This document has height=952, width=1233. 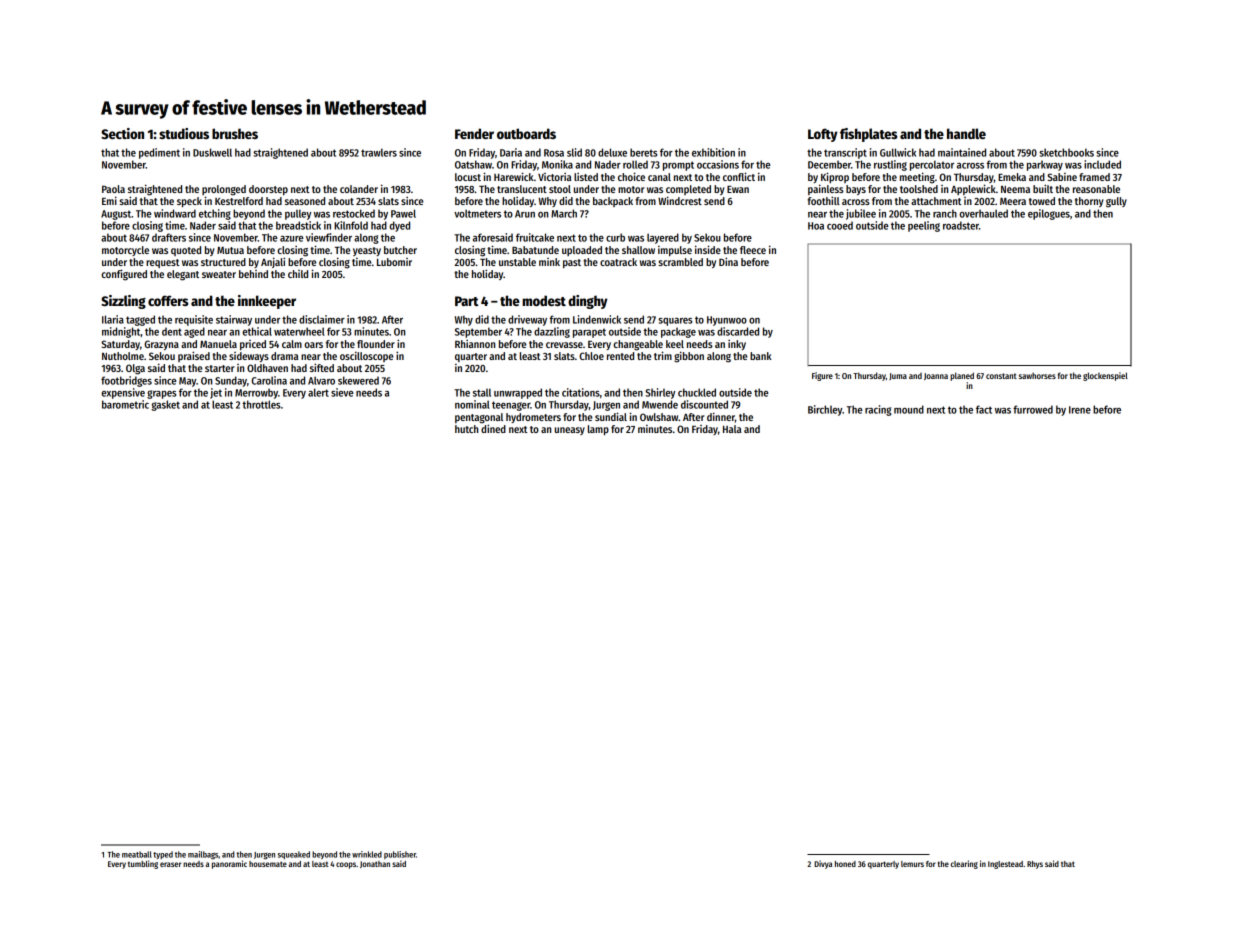 I want to click on Irene, so click(x=1080, y=410).
